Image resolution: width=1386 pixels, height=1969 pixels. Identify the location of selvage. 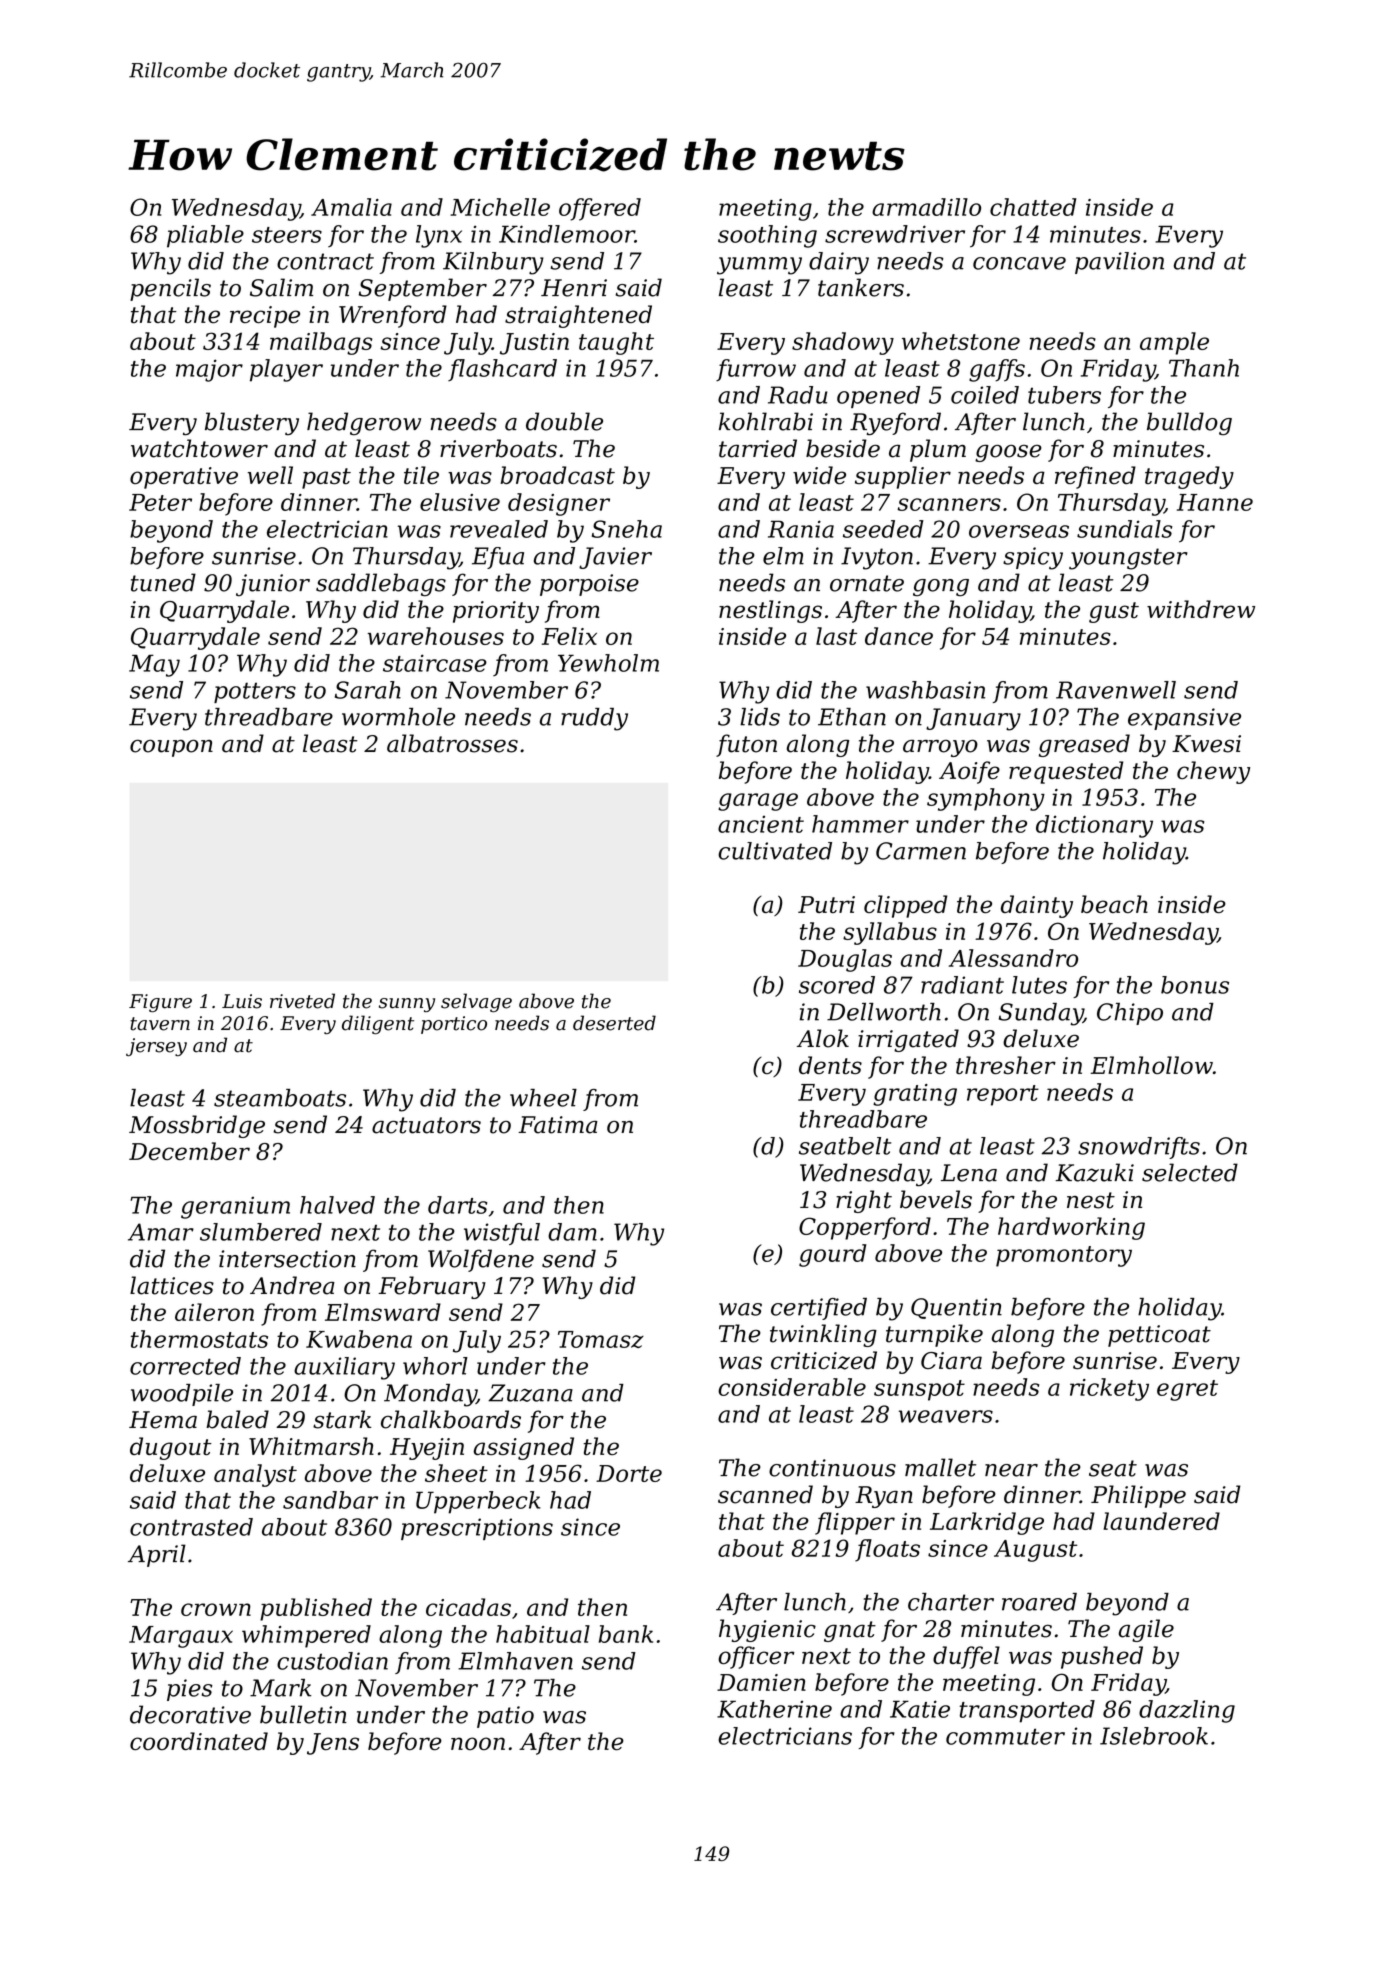
(476, 1003).
